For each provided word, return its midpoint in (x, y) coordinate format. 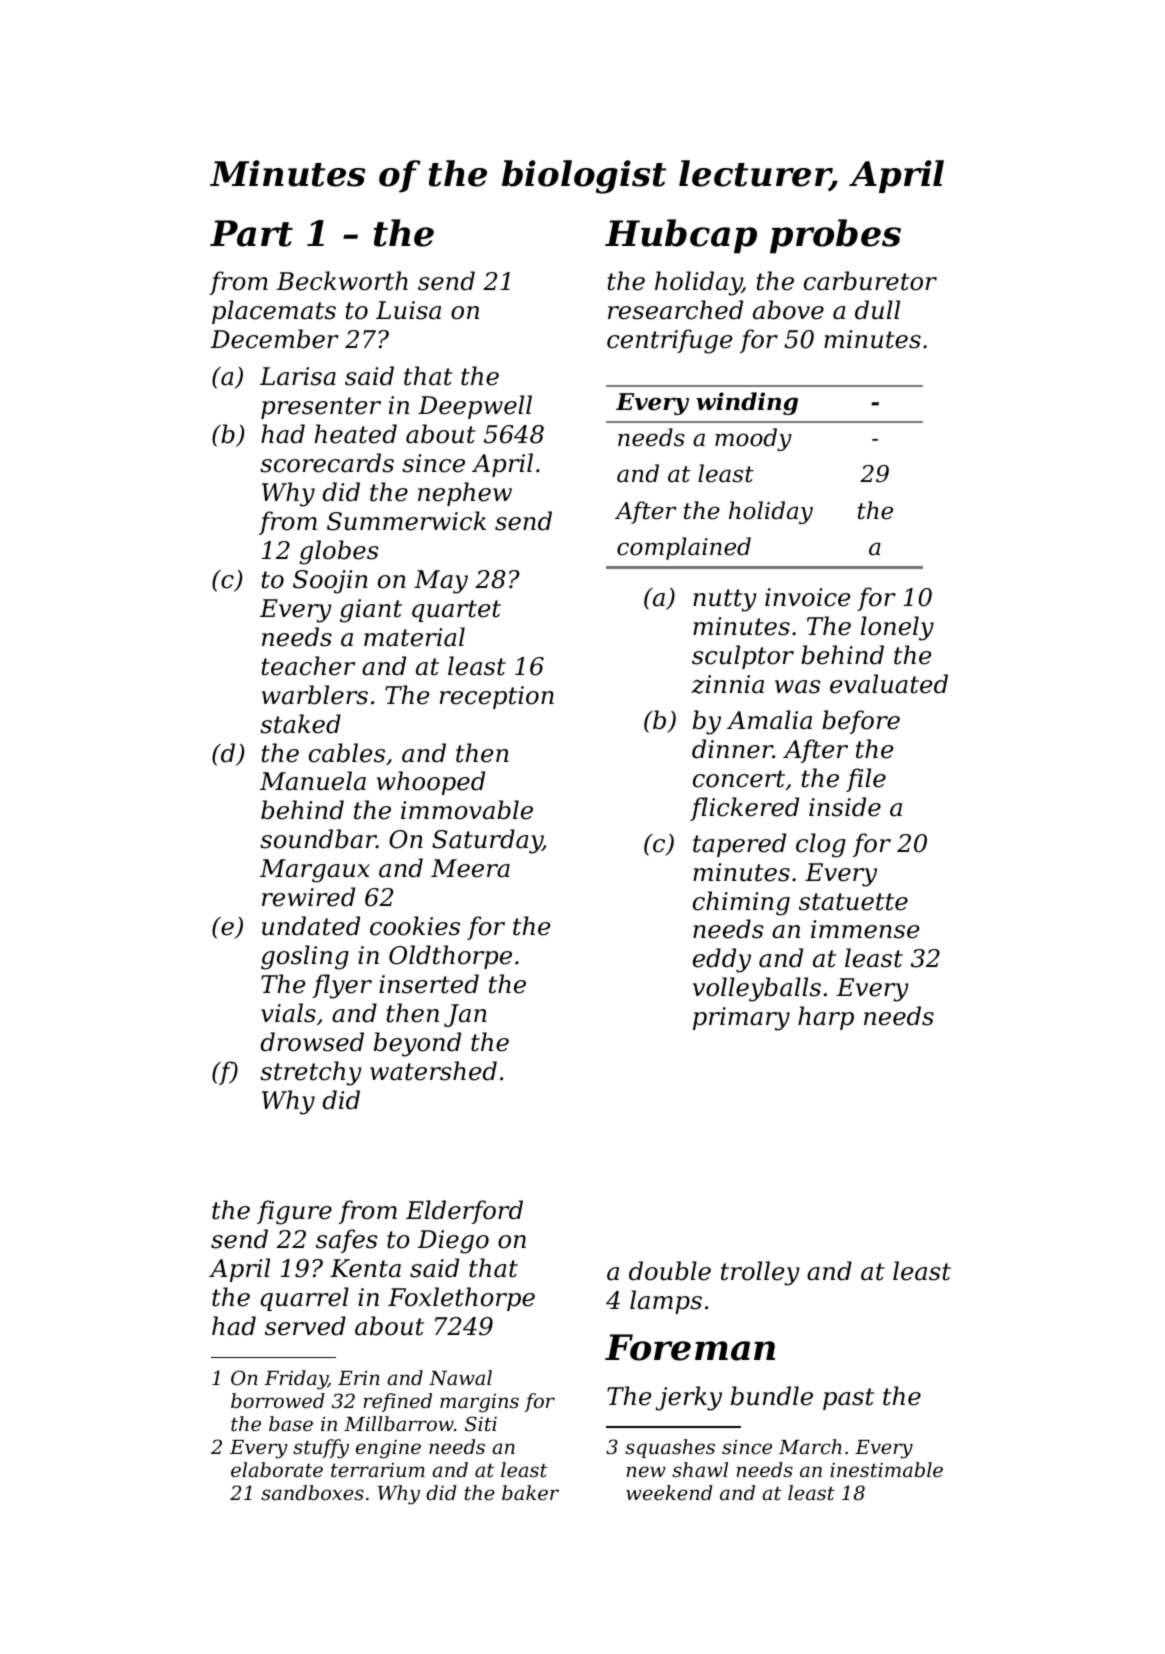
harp (826, 1018)
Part (251, 233)
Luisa (408, 310)
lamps (666, 1302)
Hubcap (681, 236)
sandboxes (312, 1492)
